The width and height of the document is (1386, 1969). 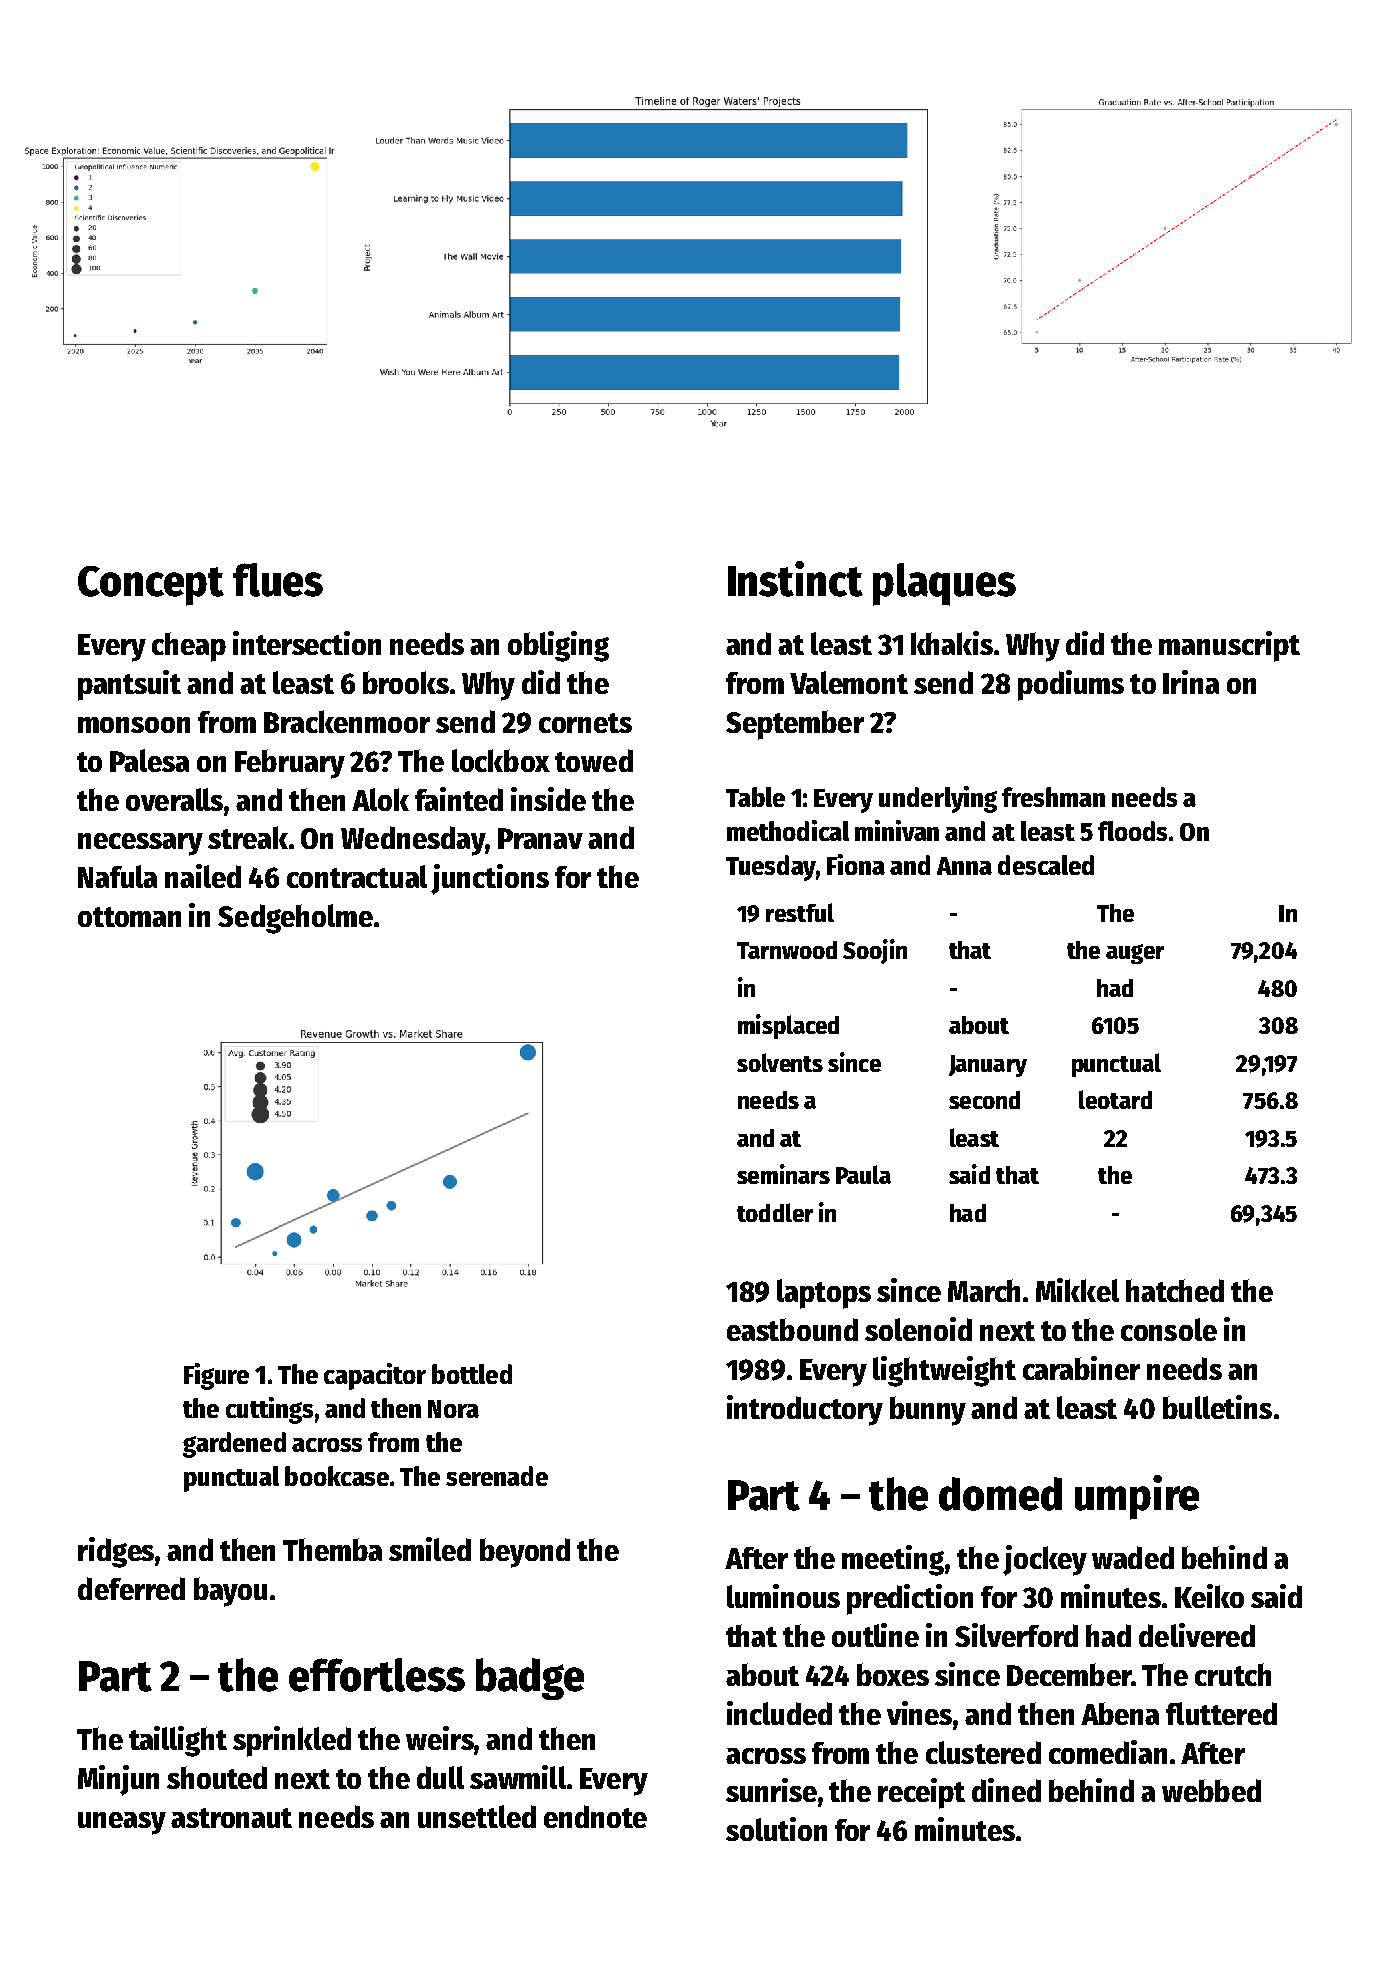 I want to click on waded, so click(x=1133, y=1557).
